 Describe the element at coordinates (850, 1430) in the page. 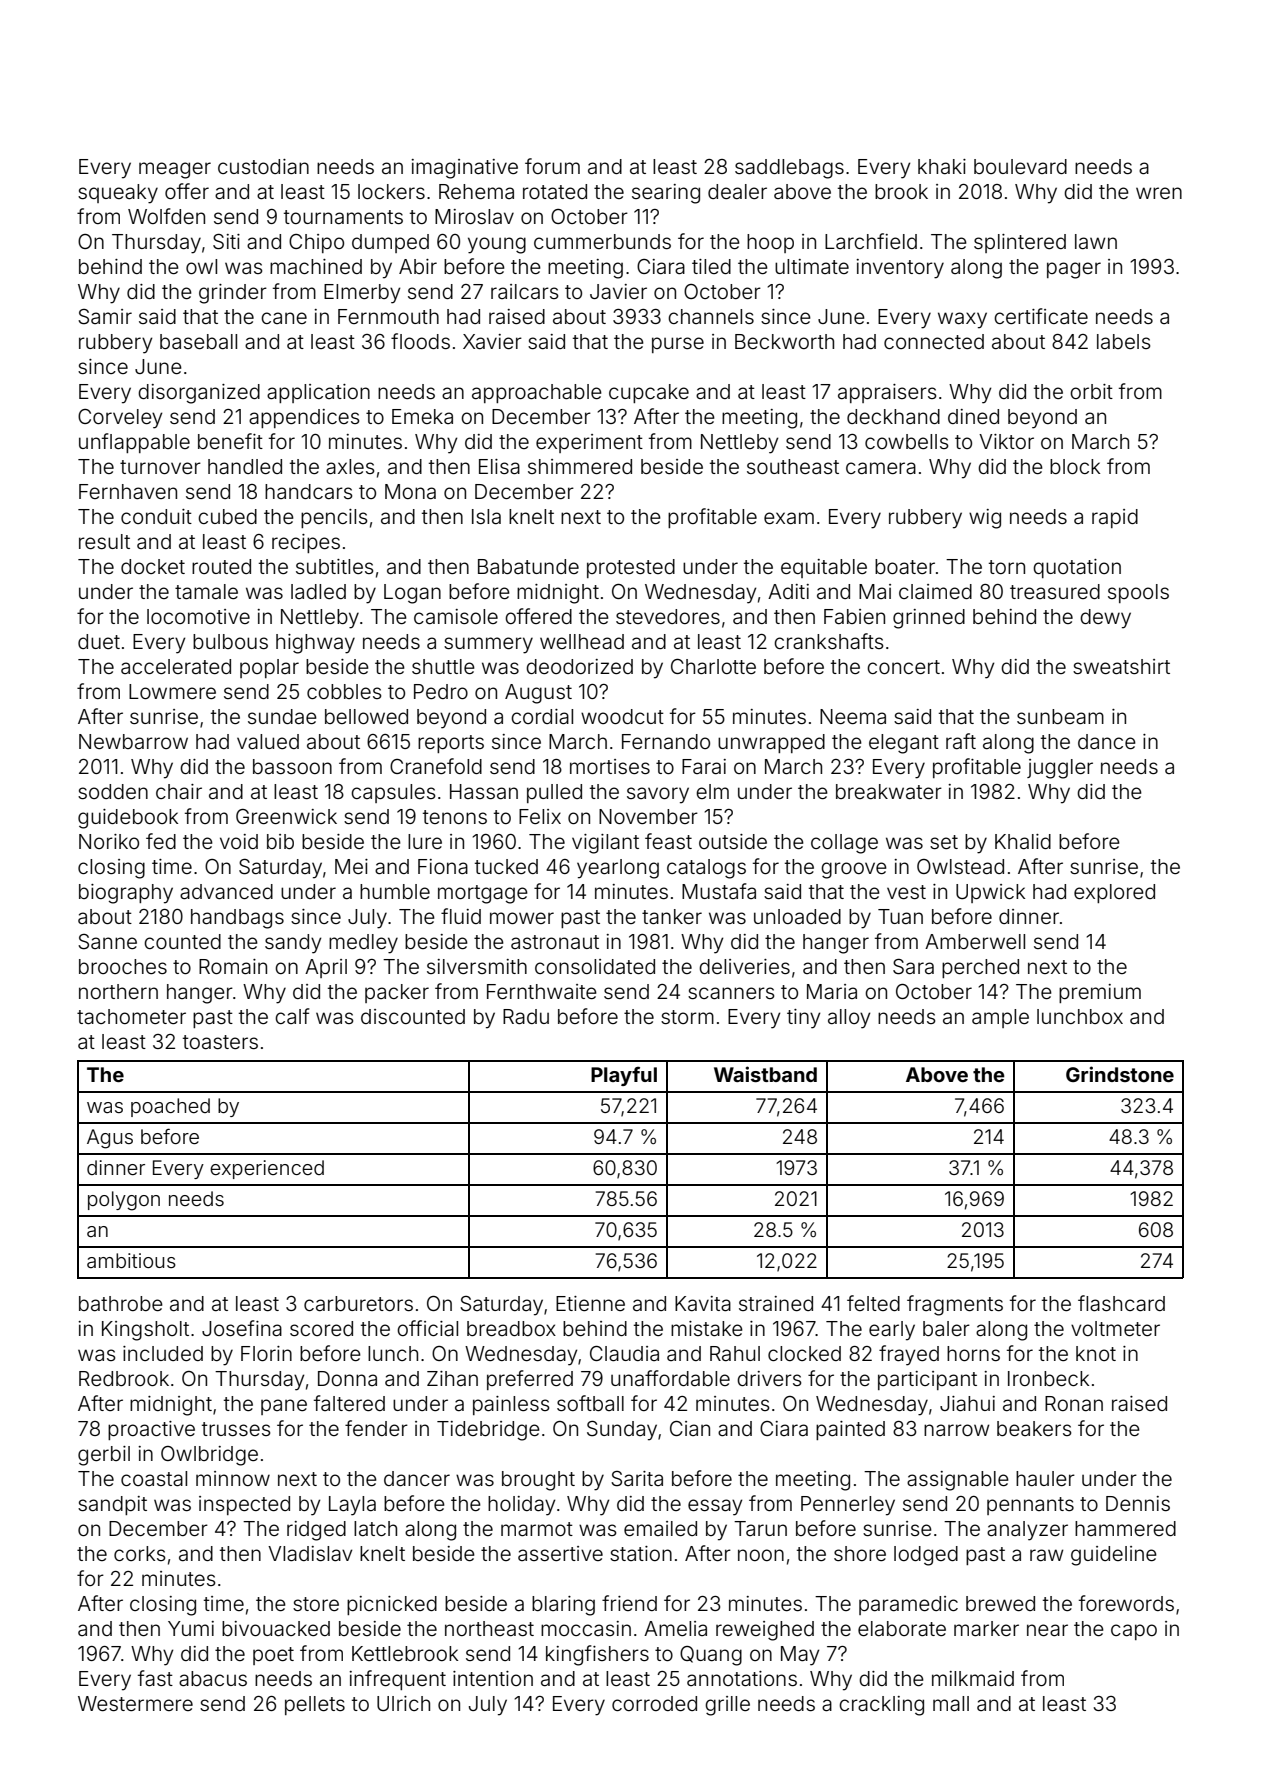

I see `painted` at that location.
